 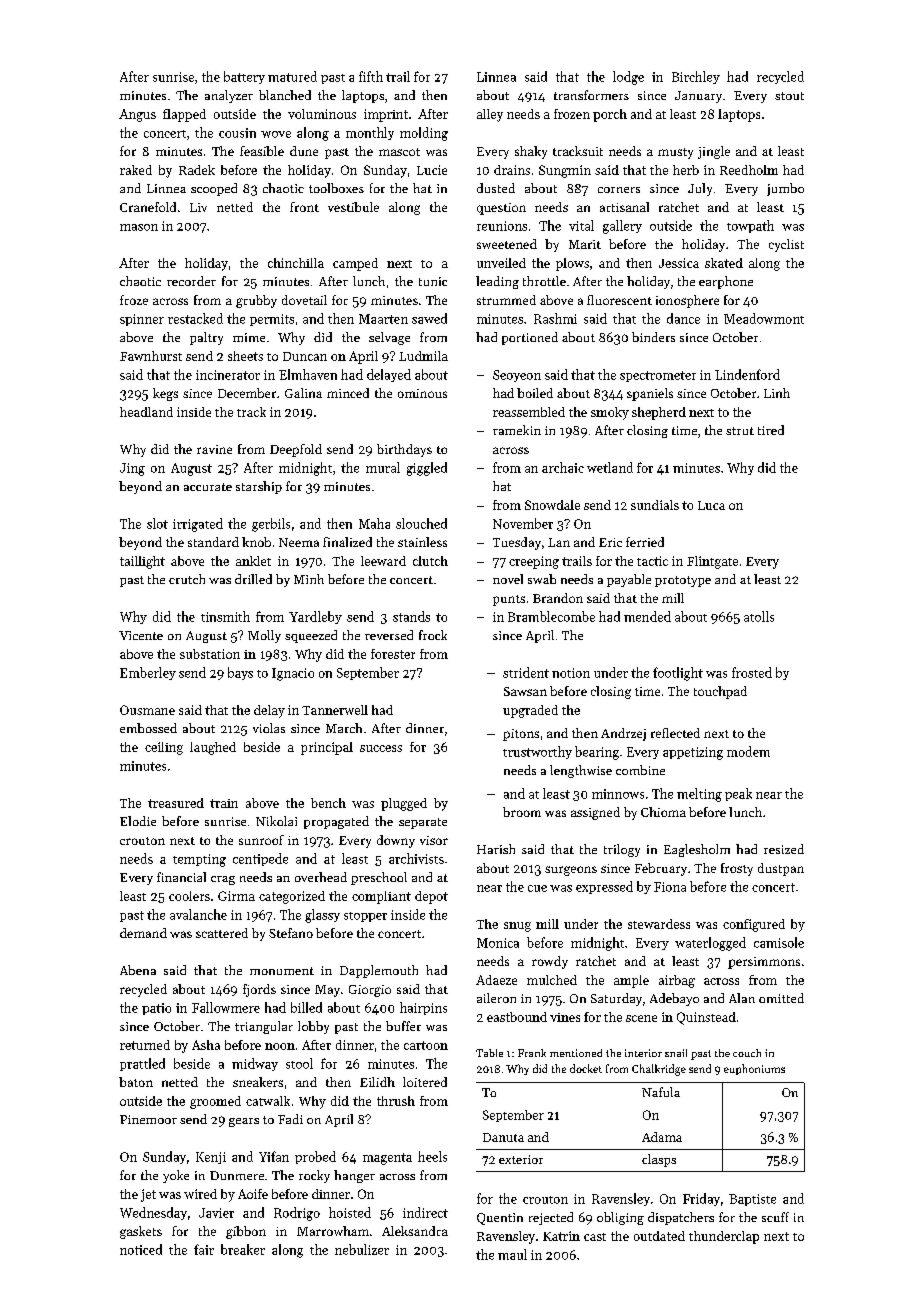 What do you see at coordinates (244, 77) in the image?
I see `battery` at bounding box center [244, 77].
